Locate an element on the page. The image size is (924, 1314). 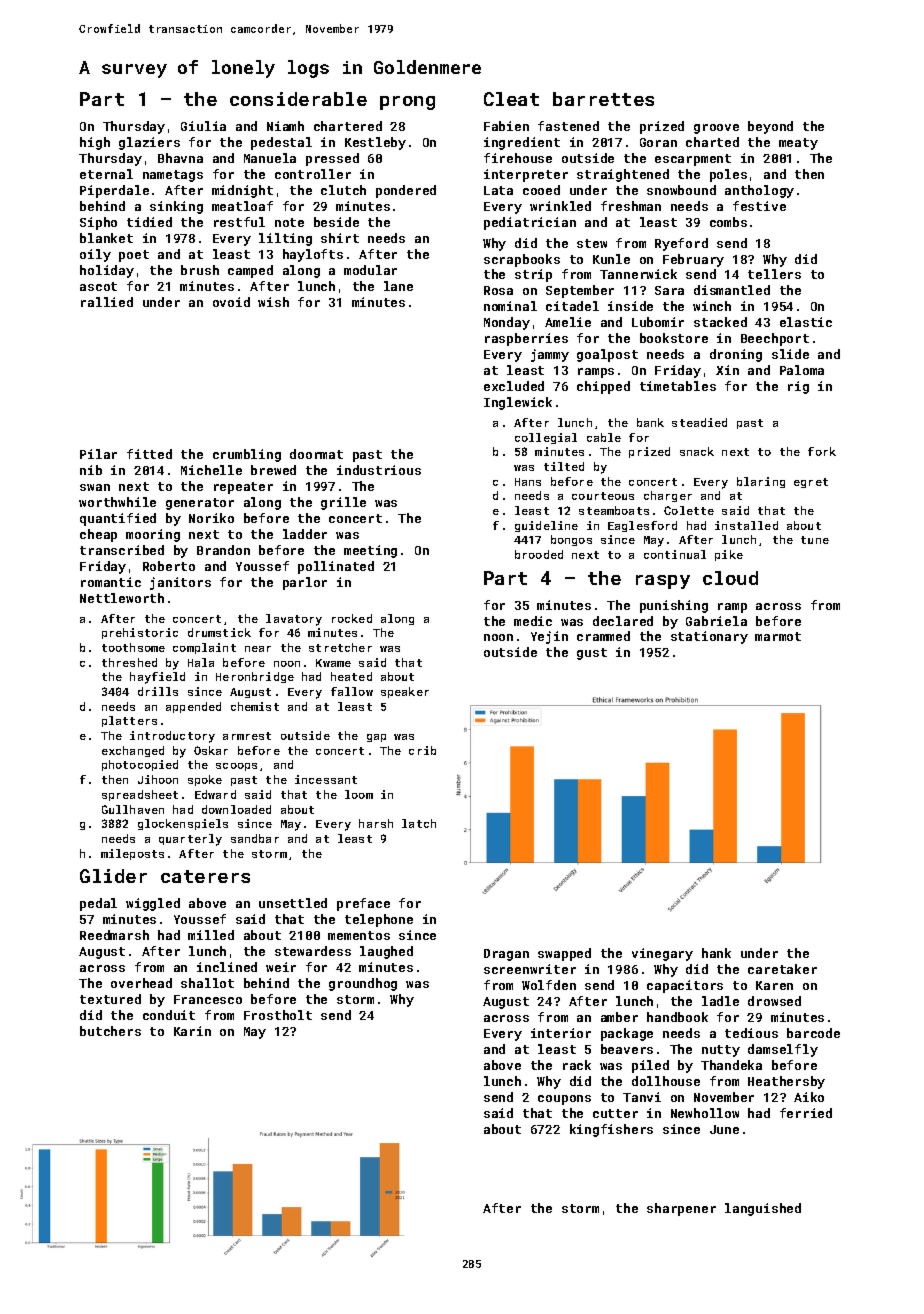
modular is located at coordinates (370, 270).
